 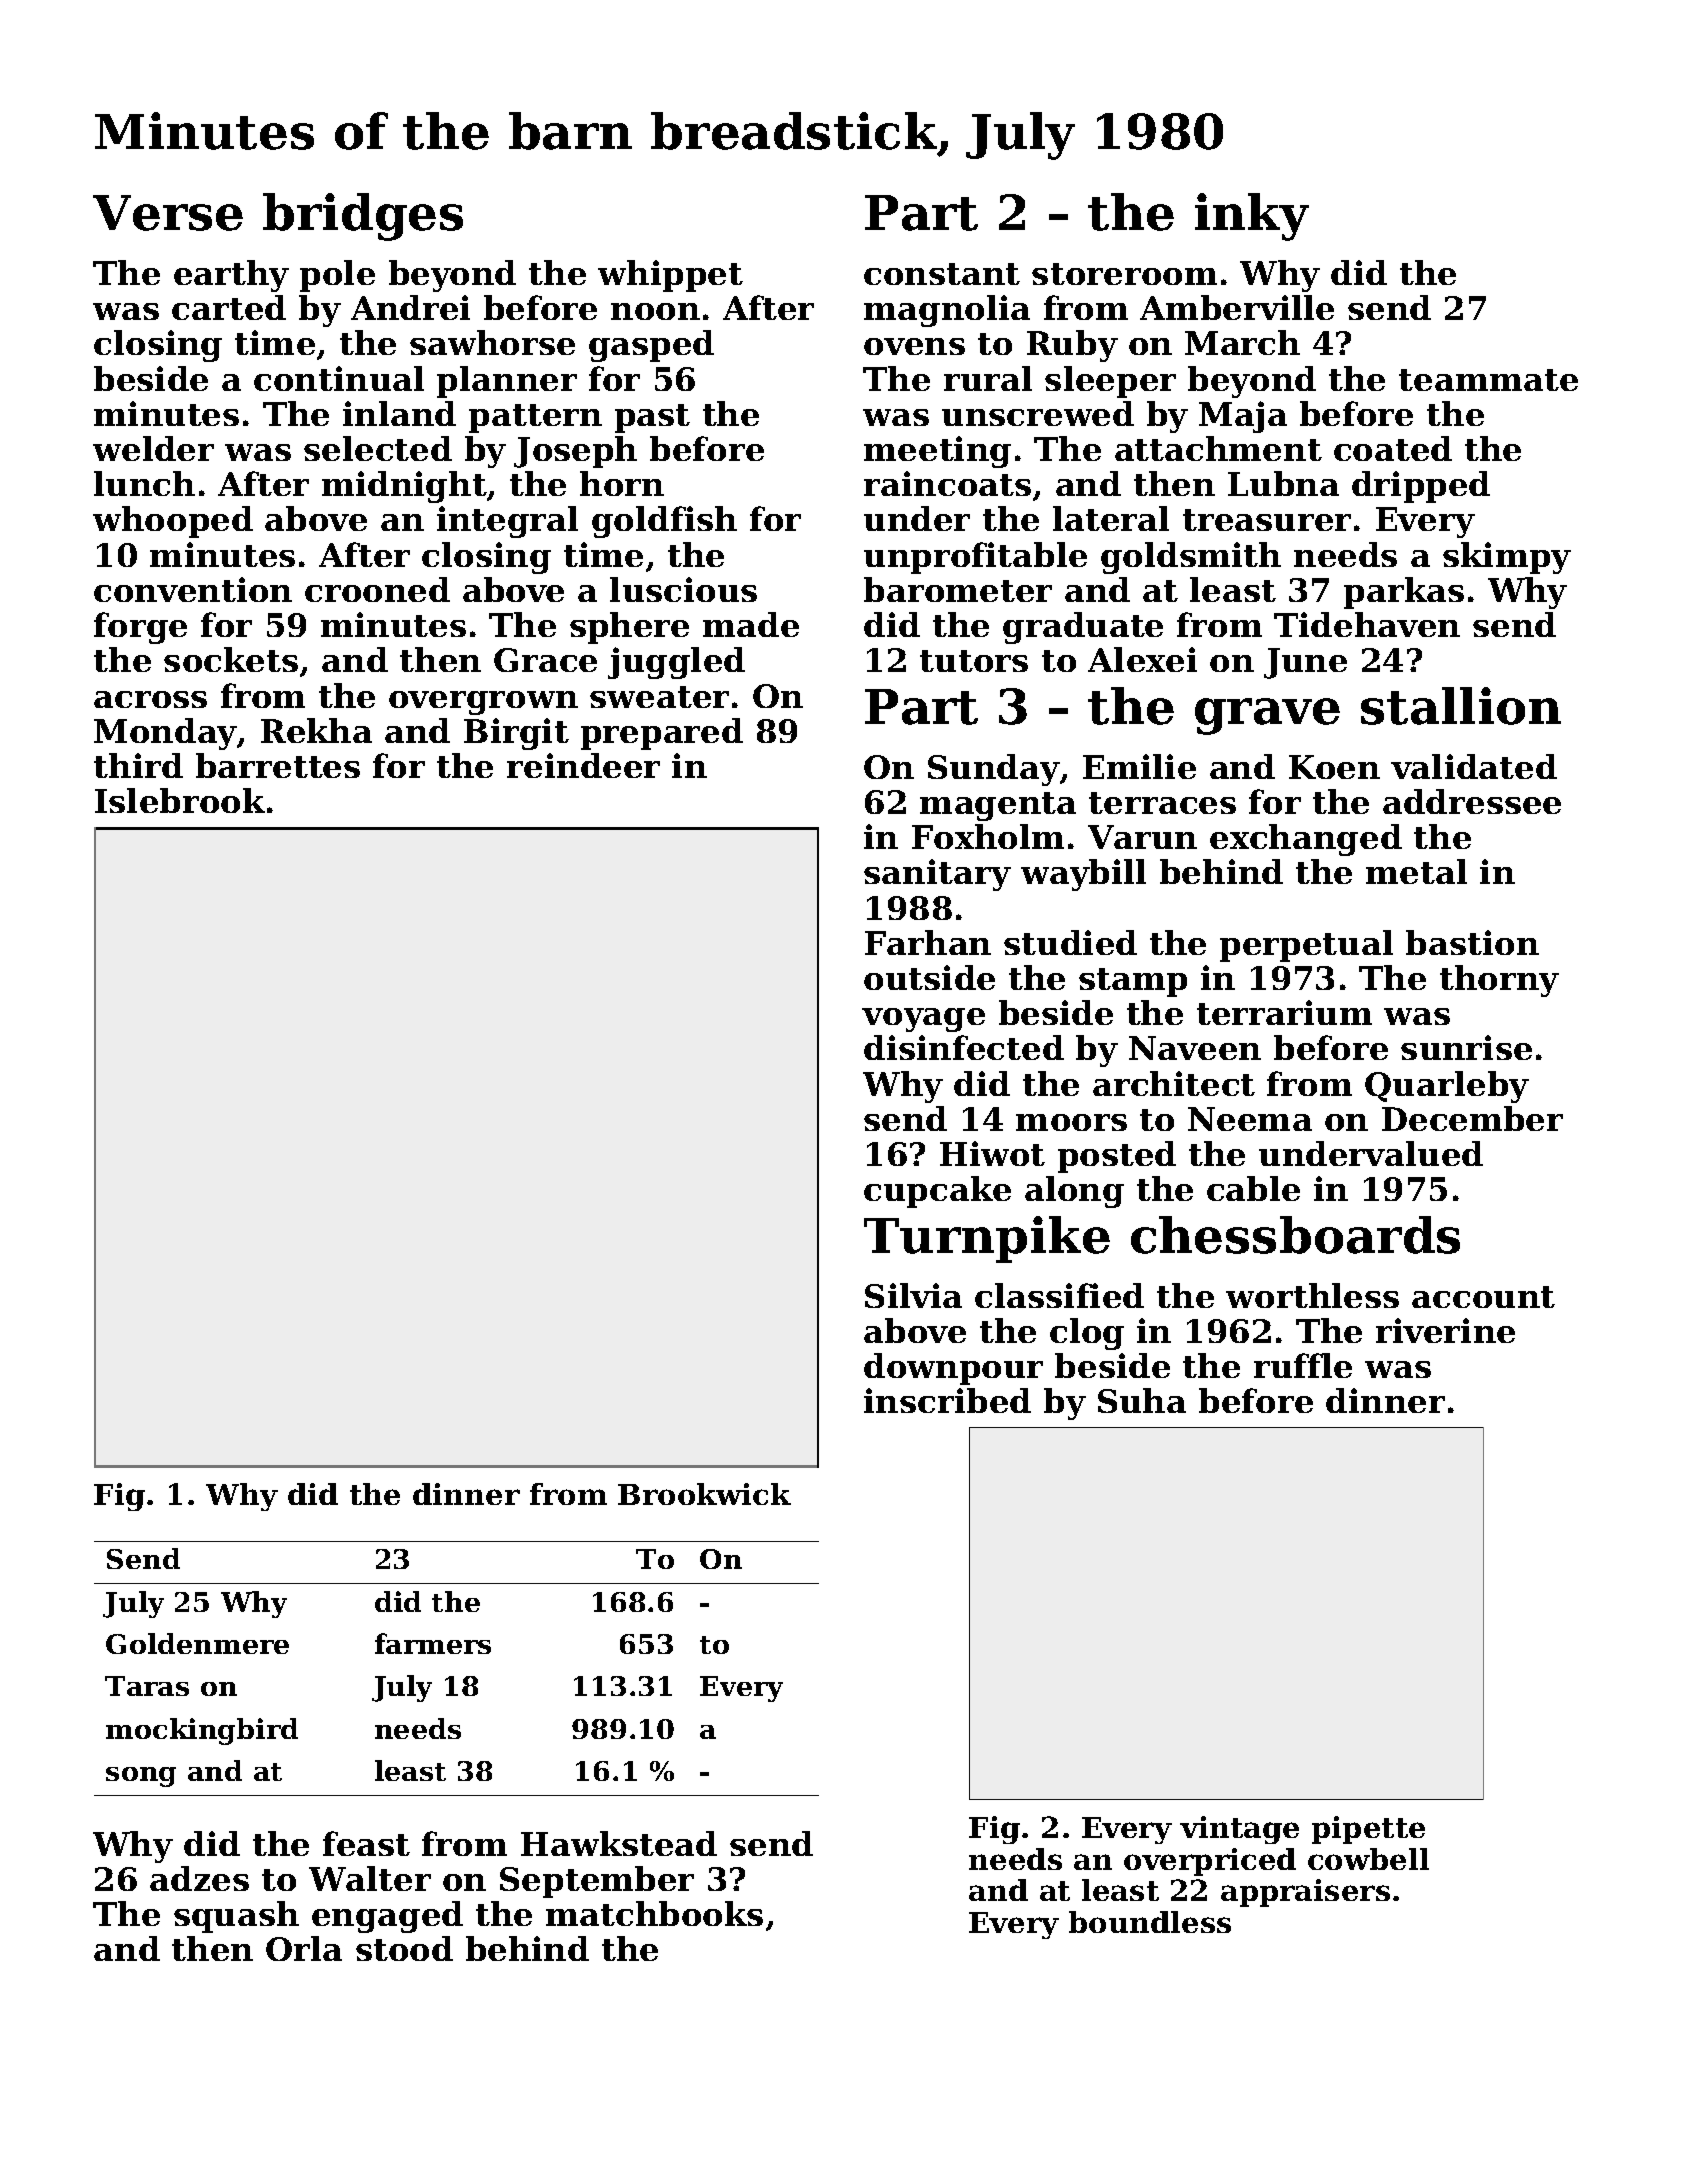 What do you see at coordinates (1368, 1859) in the screenshot?
I see `cowbell` at bounding box center [1368, 1859].
